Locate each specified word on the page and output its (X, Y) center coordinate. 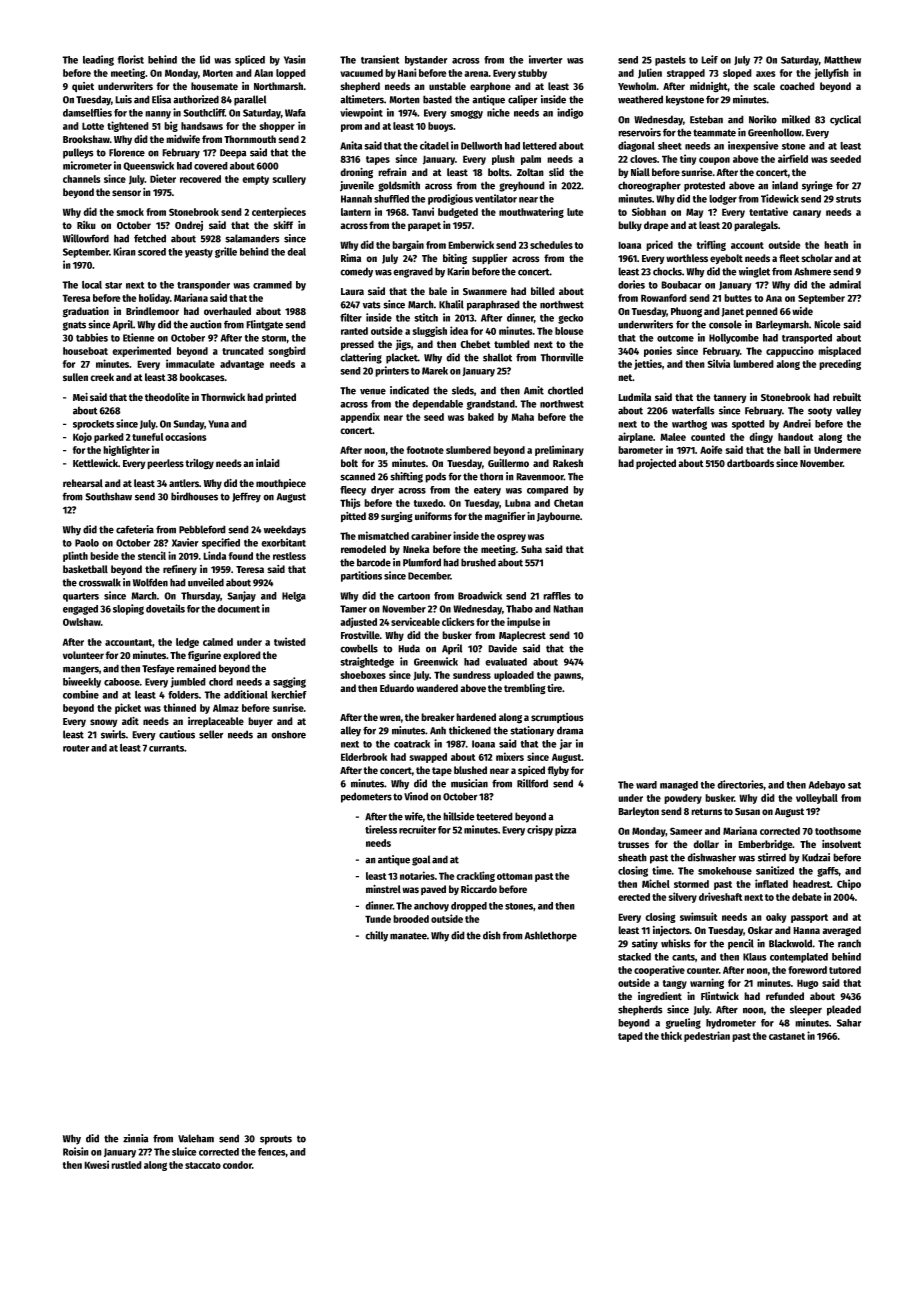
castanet (787, 1036)
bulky (630, 226)
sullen (75, 377)
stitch (426, 317)
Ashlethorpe (550, 936)
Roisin (76, 1151)
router (76, 748)
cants (683, 957)
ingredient (660, 997)
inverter (546, 59)
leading (98, 60)
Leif (709, 59)
